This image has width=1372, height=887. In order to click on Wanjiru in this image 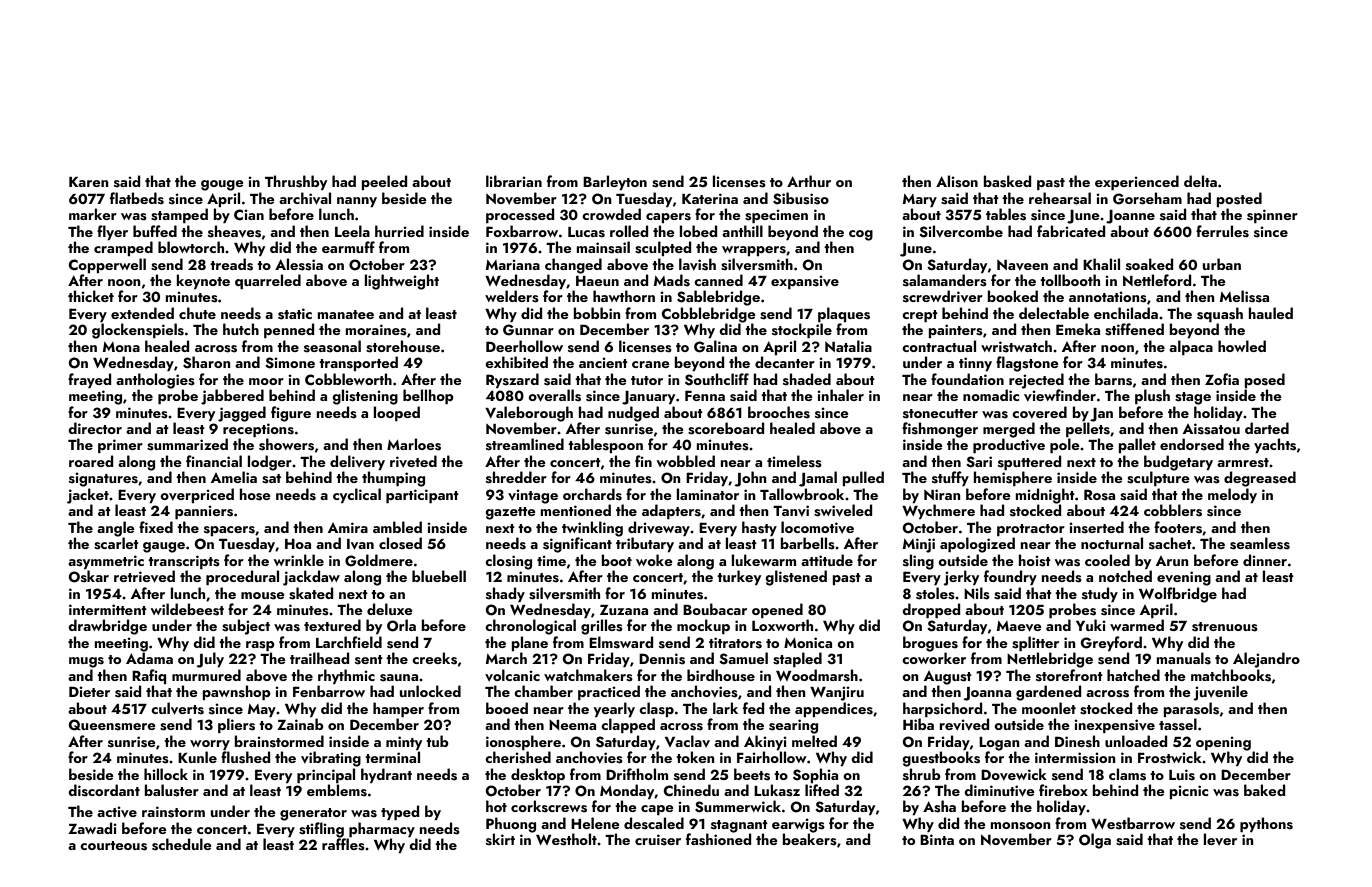, I will do `click(837, 693)`.
